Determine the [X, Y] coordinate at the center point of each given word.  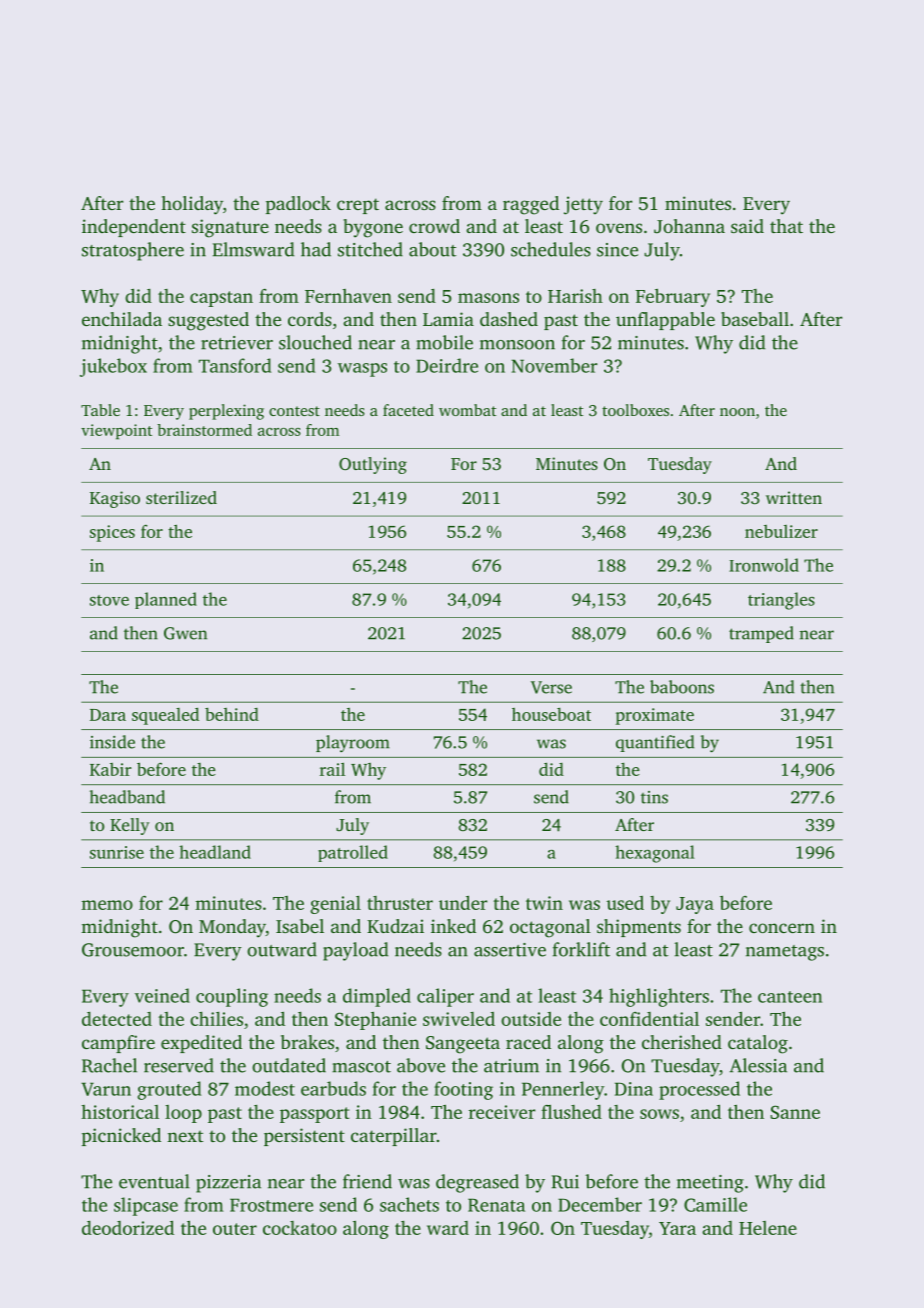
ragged [531, 205]
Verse [551, 687]
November [554, 365]
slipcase [146, 1206]
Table [100, 410]
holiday [192, 205]
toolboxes [635, 410]
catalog [758, 1044]
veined [162, 995]
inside [112, 742]
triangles [781, 601]
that [786, 226]
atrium [511, 1066]
